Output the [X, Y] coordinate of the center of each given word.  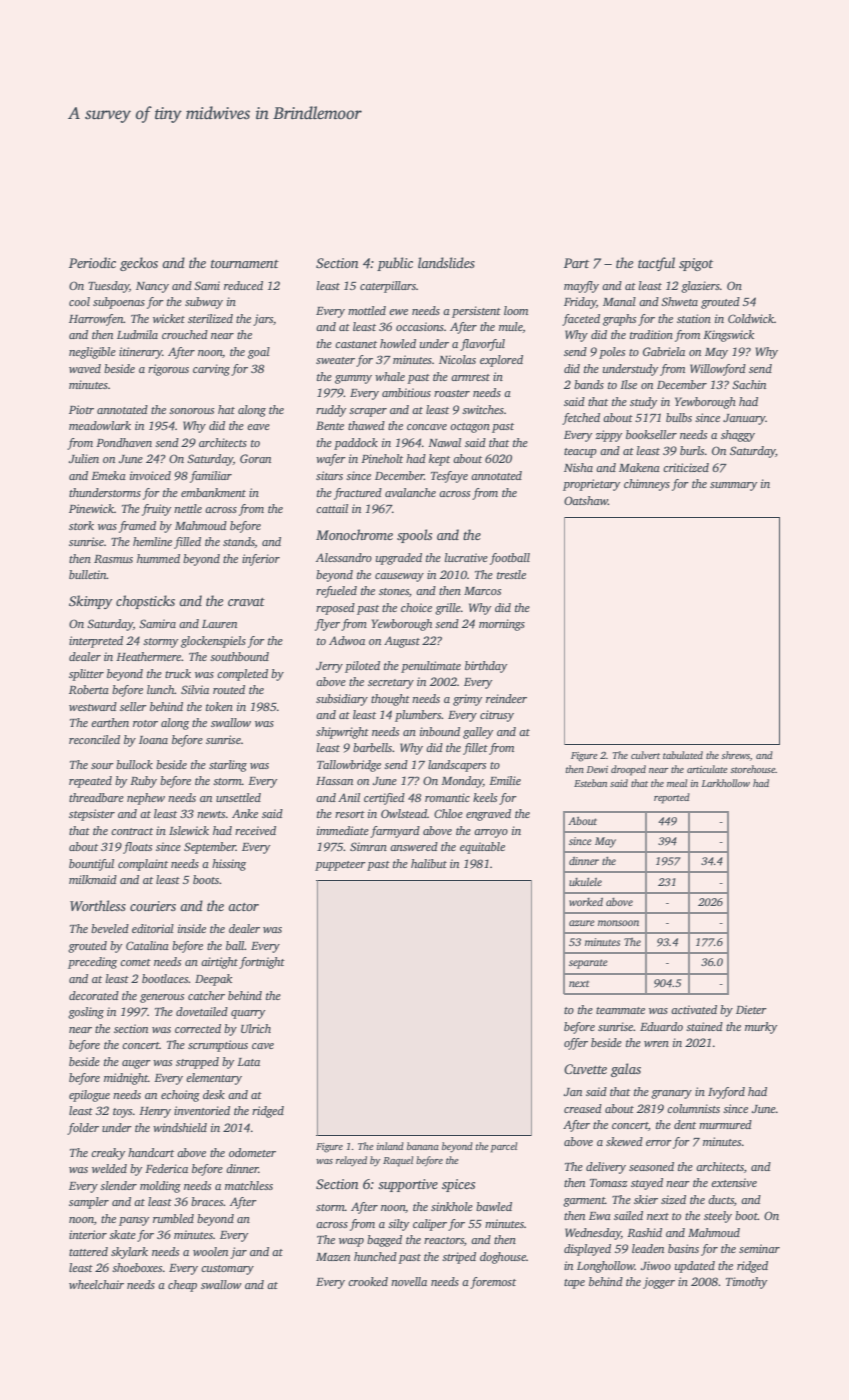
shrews [735, 755]
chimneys [647, 485]
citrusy [497, 716]
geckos [139, 264]
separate [588, 964]
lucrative [466, 557]
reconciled [94, 739]
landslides [446, 262]
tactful [656, 264]
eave [258, 427]
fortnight [262, 963]
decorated [94, 995]
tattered [88, 1251]
